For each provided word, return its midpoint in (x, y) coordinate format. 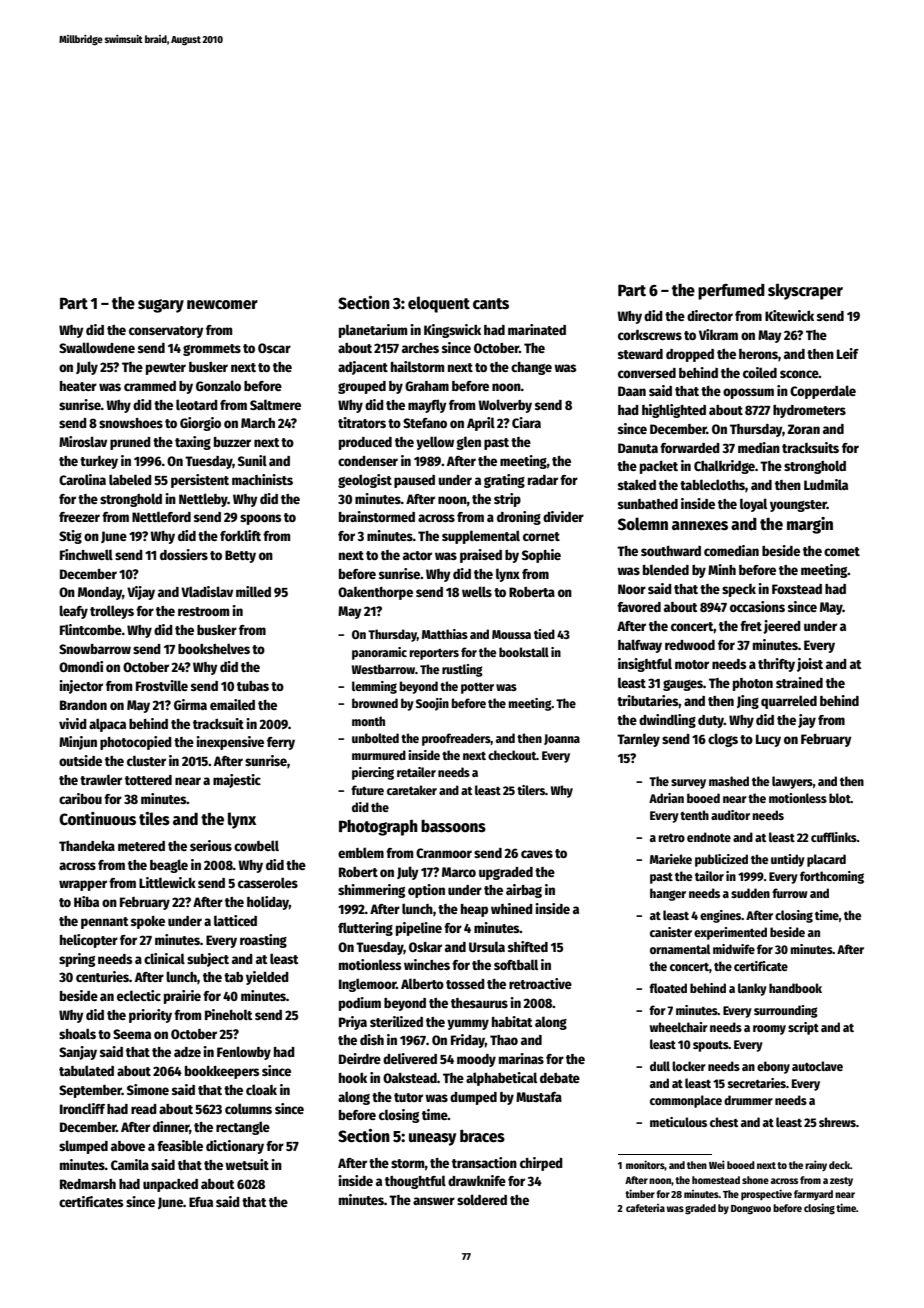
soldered (482, 1199)
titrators (362, 422)
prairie (182, 997)
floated (668, 988)
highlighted (674, 411)
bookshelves (214, 648)
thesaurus (479, 1003)
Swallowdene (97, 347)
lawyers (792, 782)
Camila (130, 1164)
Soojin (432, 704)
